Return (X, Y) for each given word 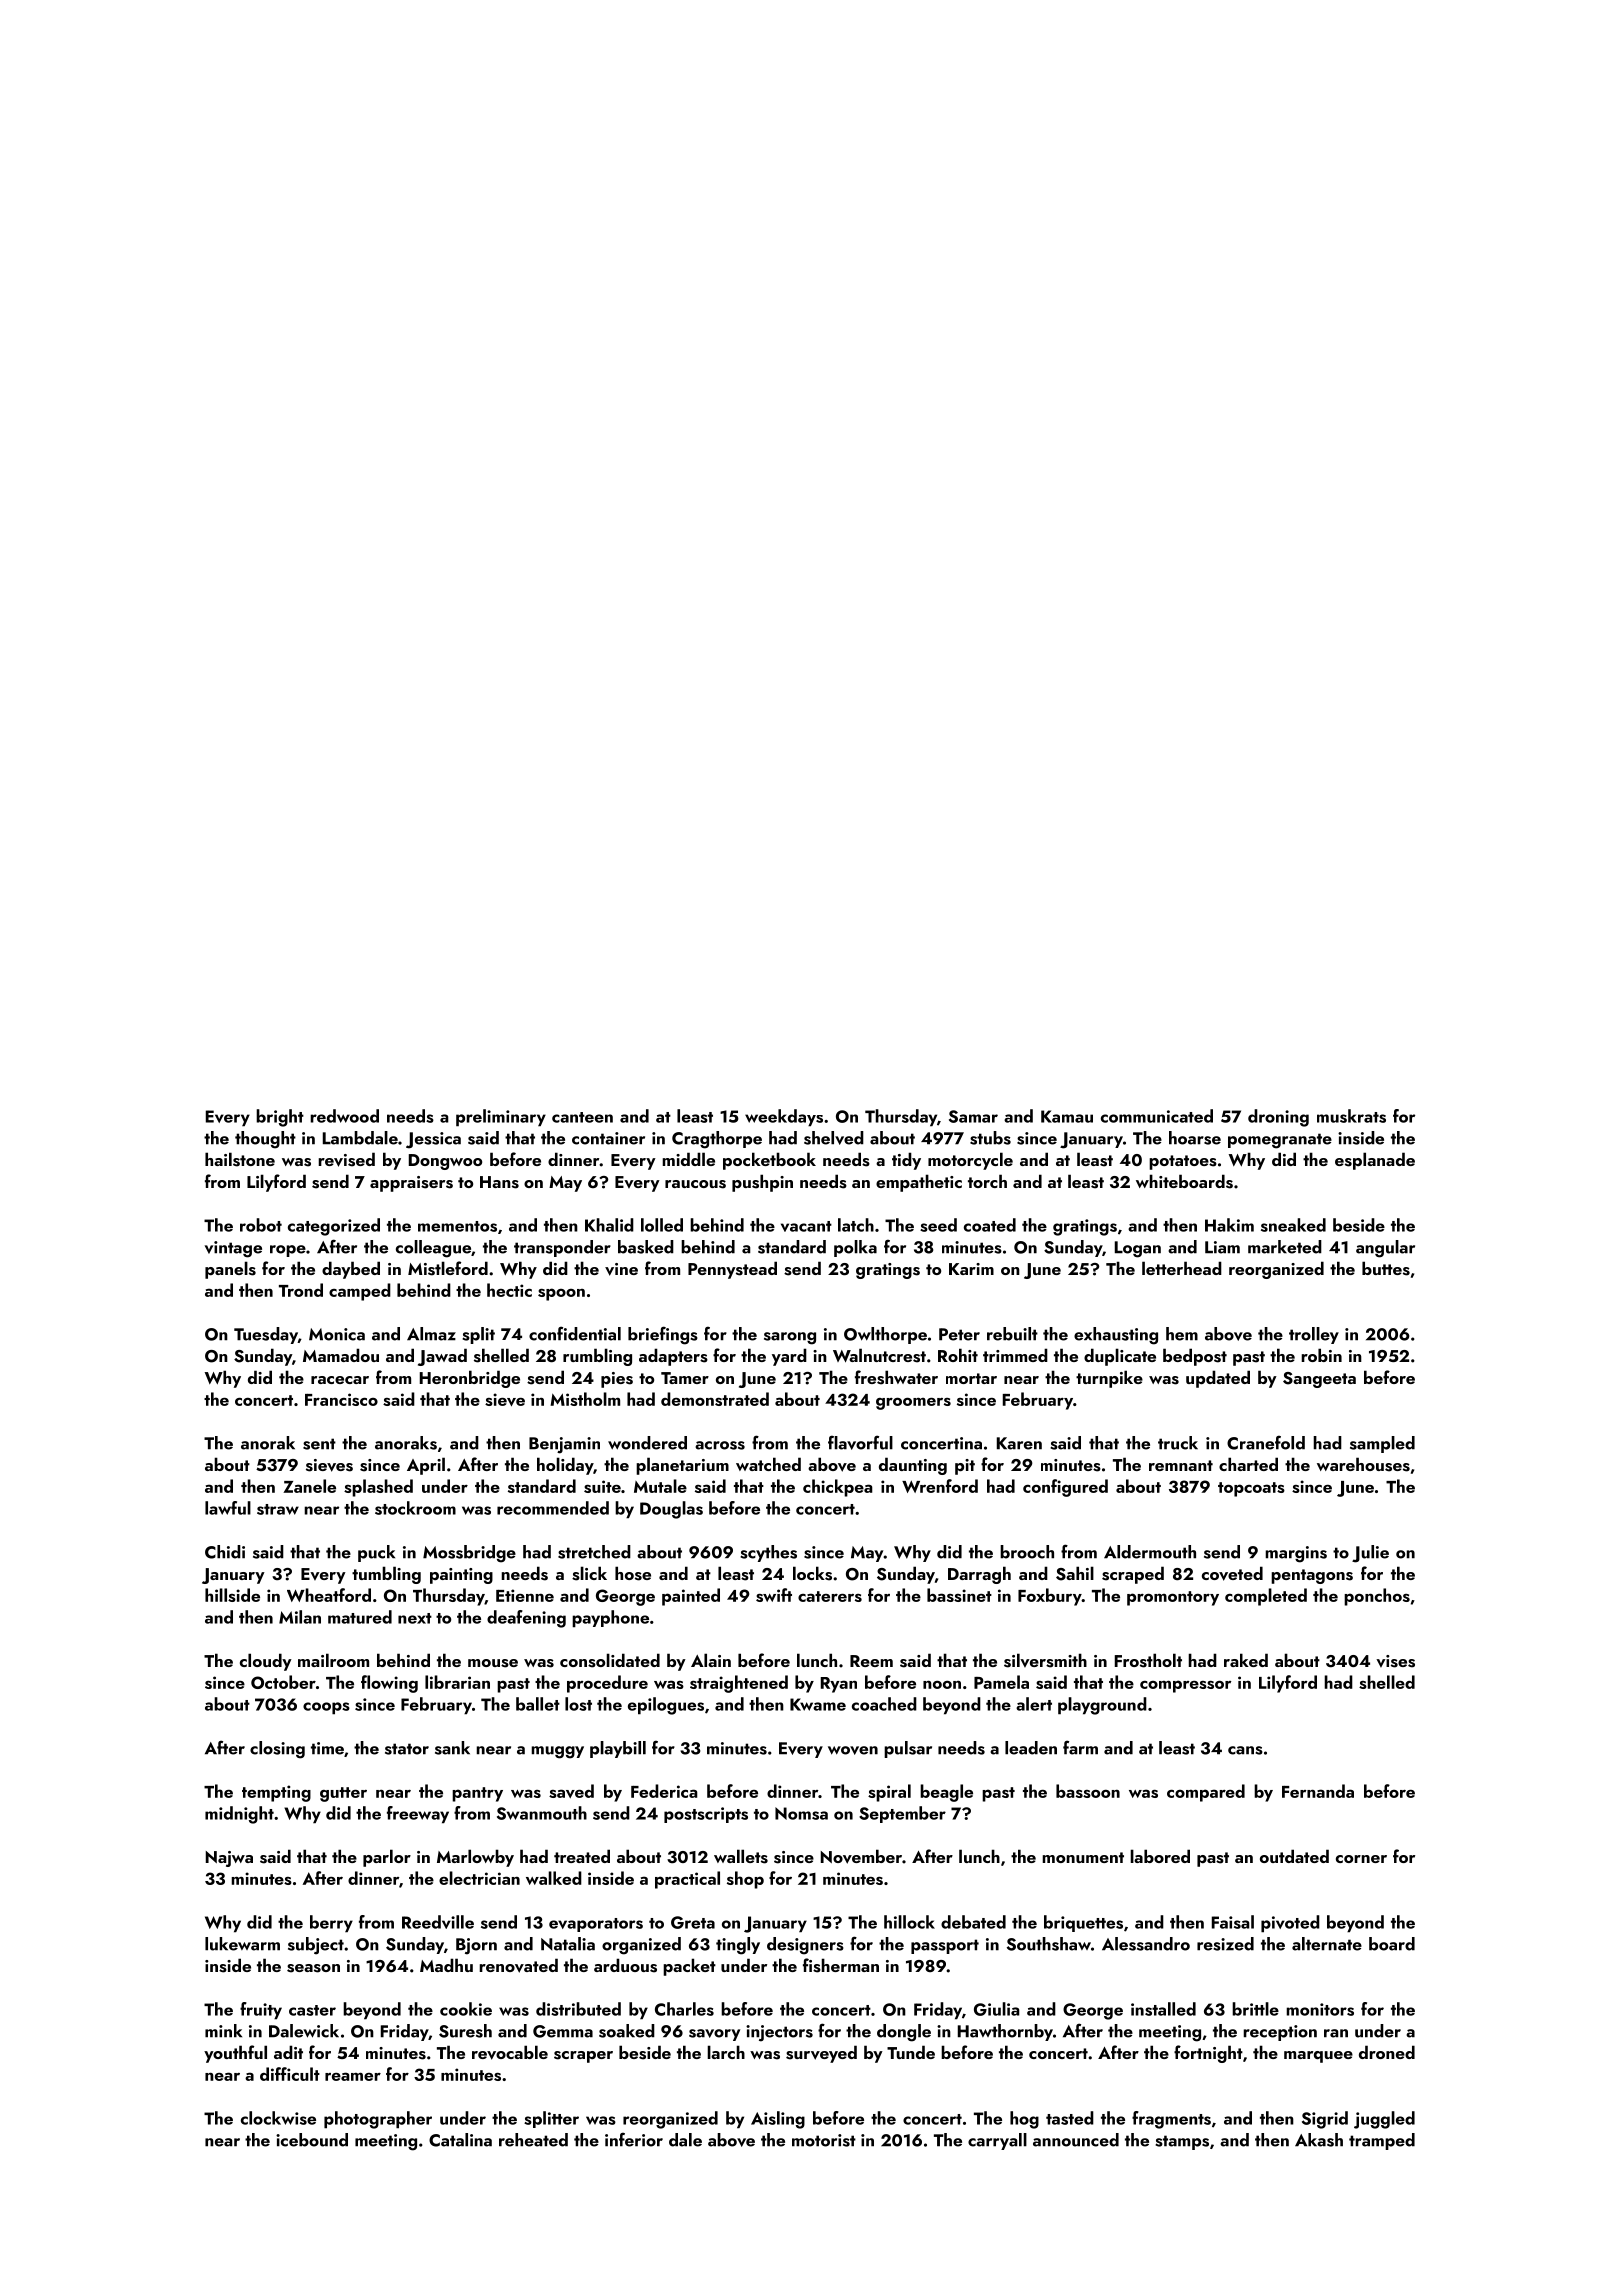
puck (376, 1553)
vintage (233, 1249)
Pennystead (732, 1270)
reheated (533, 2140)
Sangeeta (1319, 1380)
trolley (1314, 1335)
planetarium (682, 1466)
